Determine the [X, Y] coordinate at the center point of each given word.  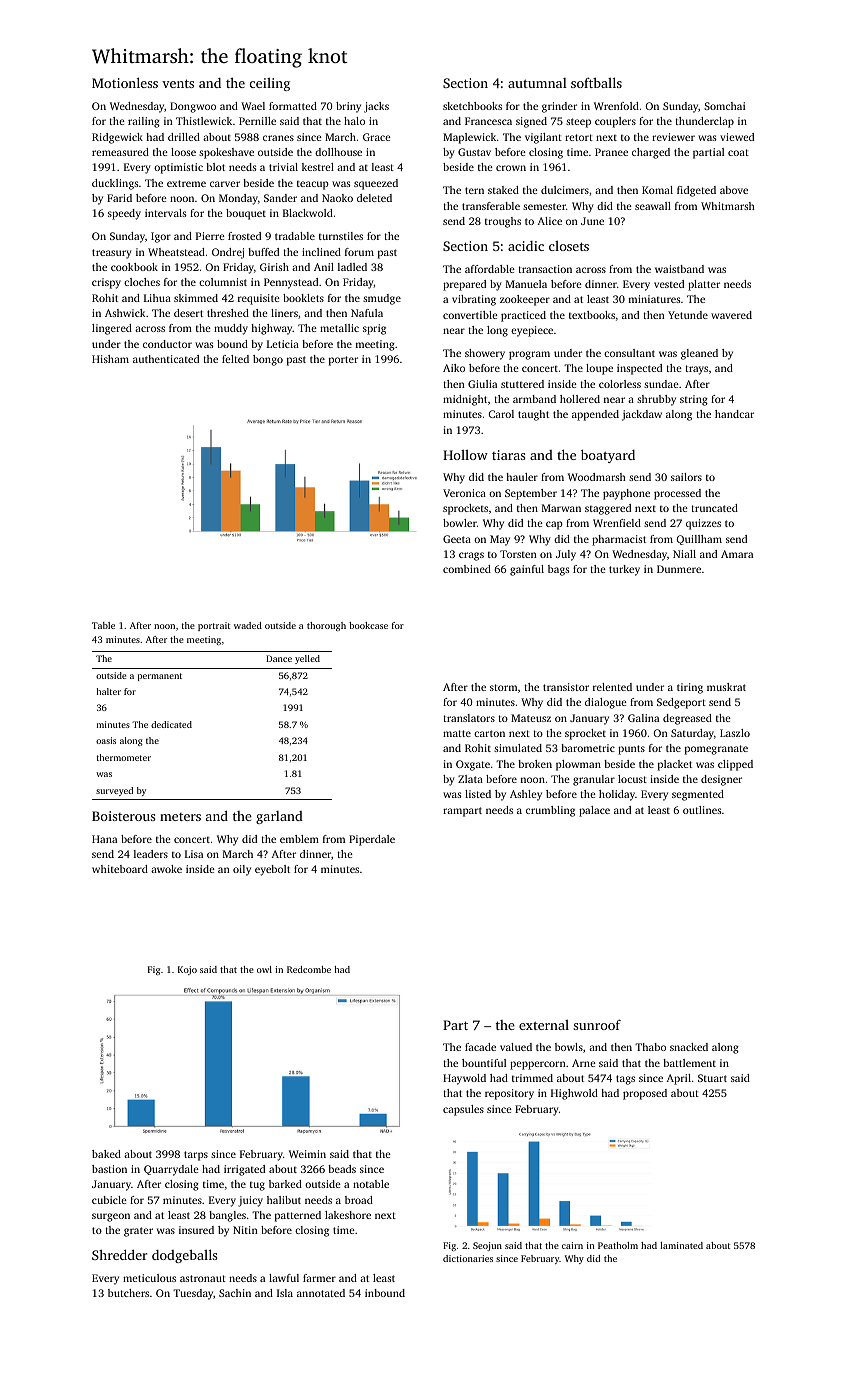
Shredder [120, 1254]
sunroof [597, 1024]
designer [721, 780]
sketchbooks [472, 106]
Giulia [482, 384]
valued [516, 1047]
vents [178, 83]
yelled [307, 659]
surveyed [114, 791]
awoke [166, 869]
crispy [106, 283]
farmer [319, 1278]
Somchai [724, 106]
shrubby [656, 400]
